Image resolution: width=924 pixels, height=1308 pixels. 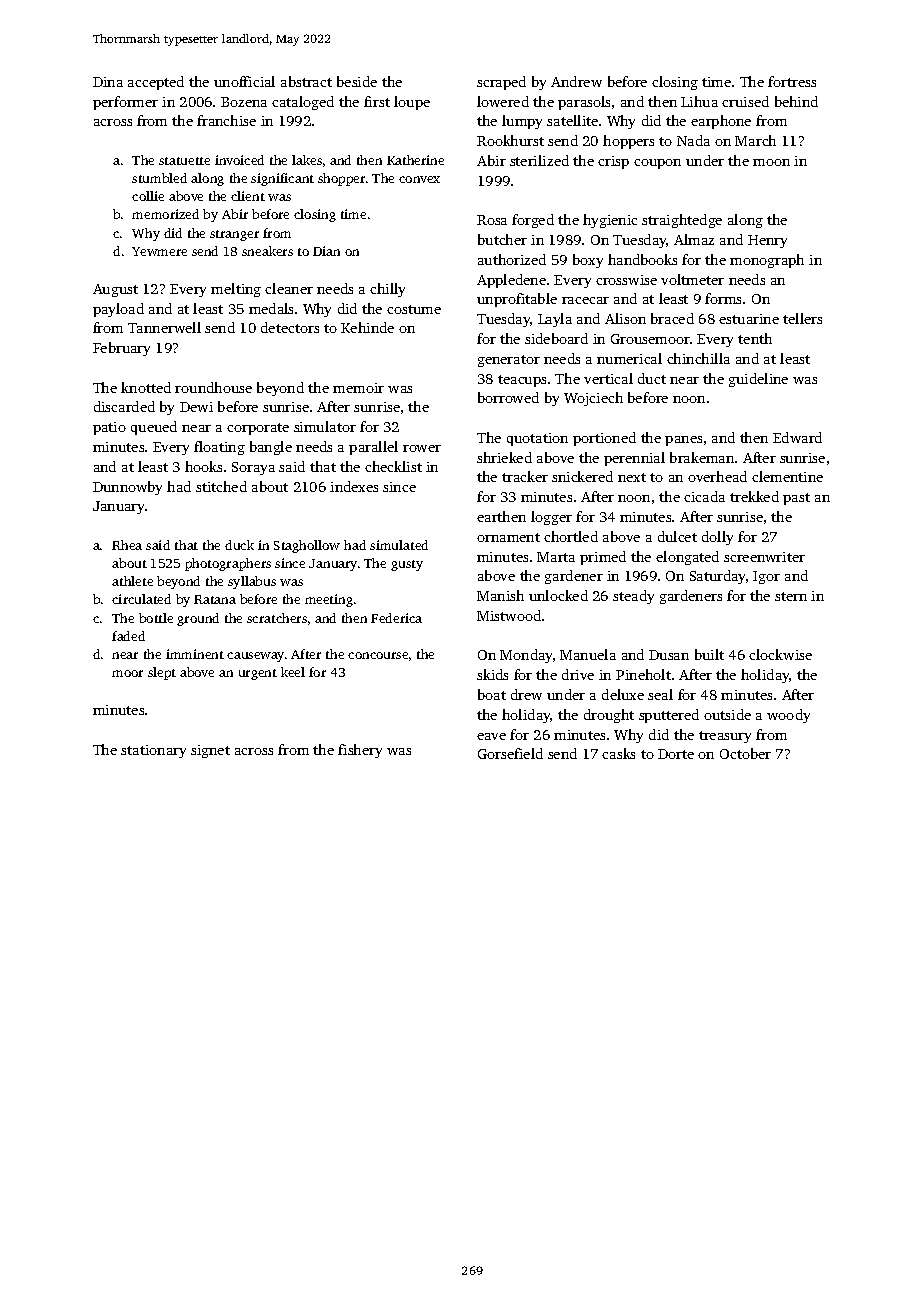 What do you see at coordinates (526, 656) in the image?
I see `Monday` at bounding box center [526, 656].
